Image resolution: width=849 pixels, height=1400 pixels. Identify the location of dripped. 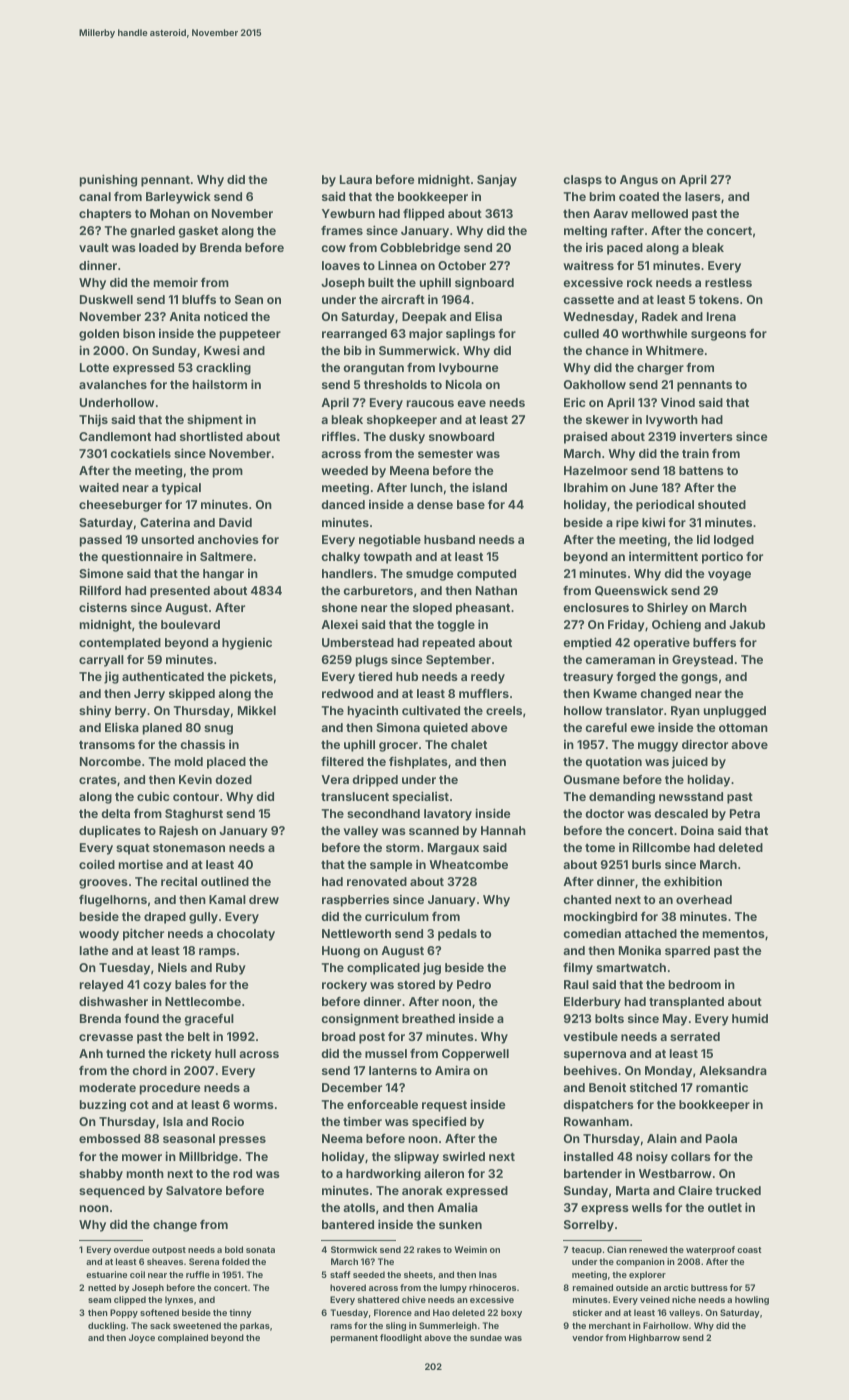
(375, 780).
